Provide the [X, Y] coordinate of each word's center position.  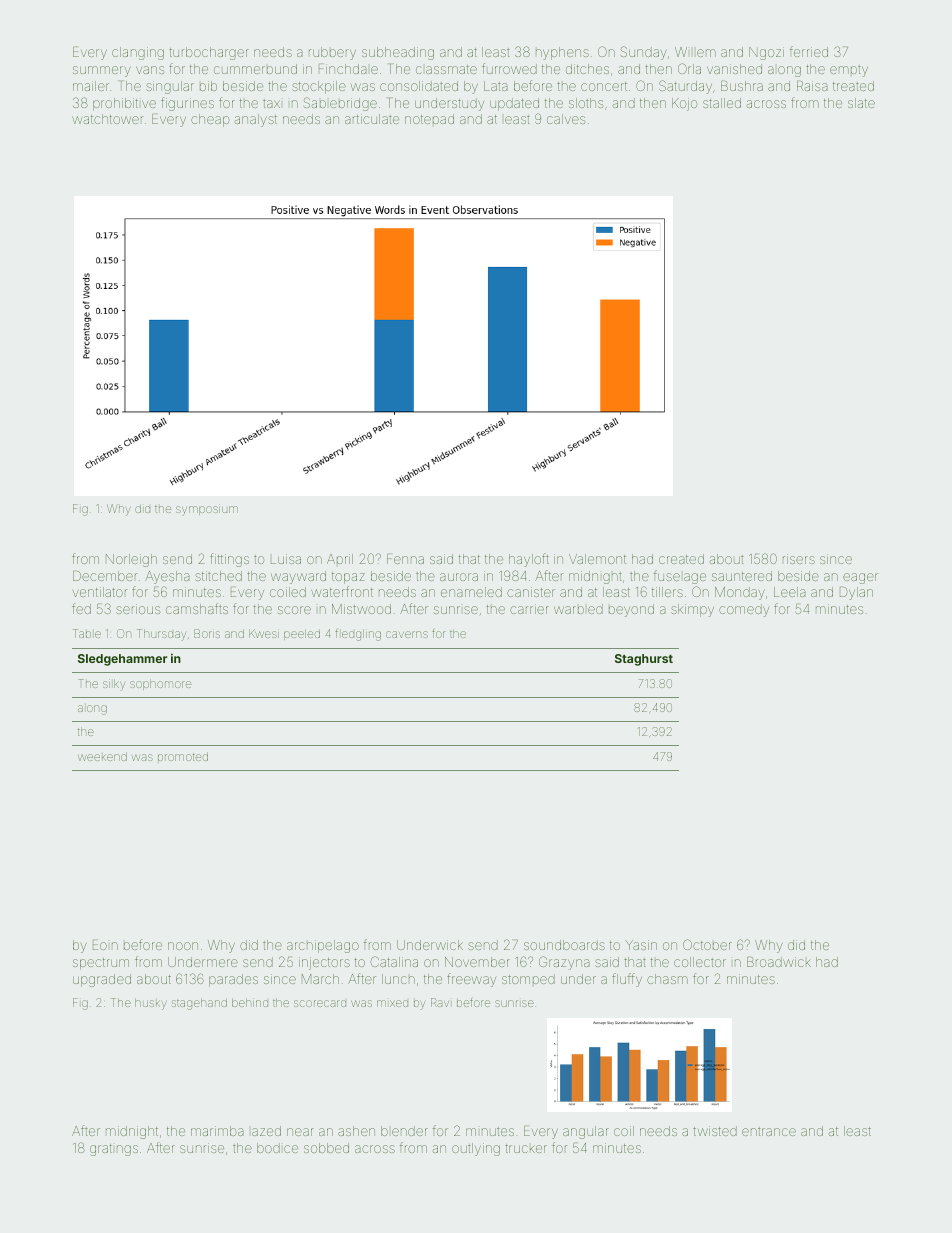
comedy [744, 610]
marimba [217, 1131]
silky [114, 685]
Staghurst [644, 660]
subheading [398, 53]
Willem [695, 52]
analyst [256, 120]
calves [566, 119]
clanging [138, 53]
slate [861, 103]
